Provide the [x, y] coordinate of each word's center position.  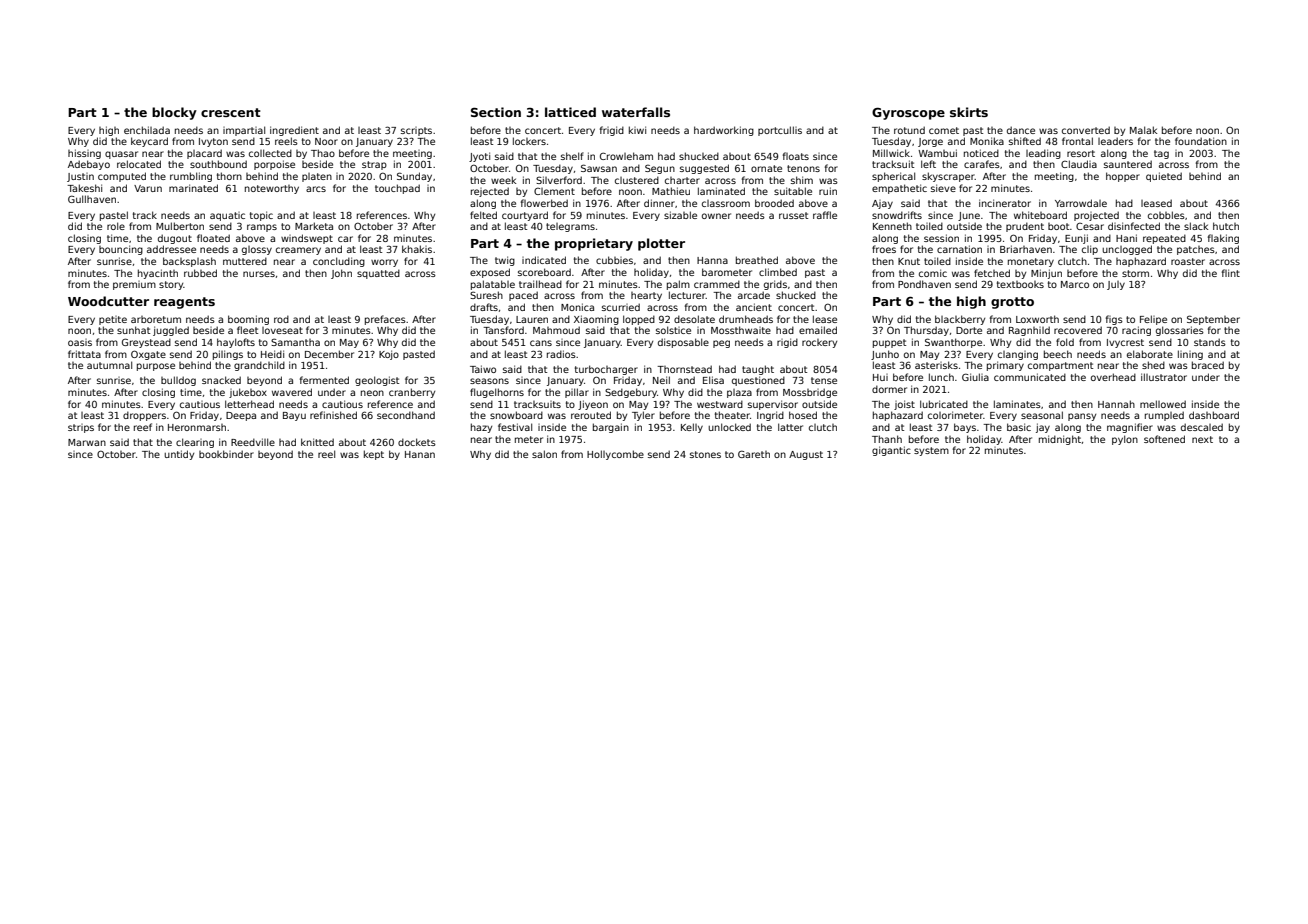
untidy [179, 455]
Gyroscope [908, 113]
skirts [969, 112]
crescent [231, 112]
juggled [171, 331]
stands [1210, 342]
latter [790, 427]
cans [541, 343]
